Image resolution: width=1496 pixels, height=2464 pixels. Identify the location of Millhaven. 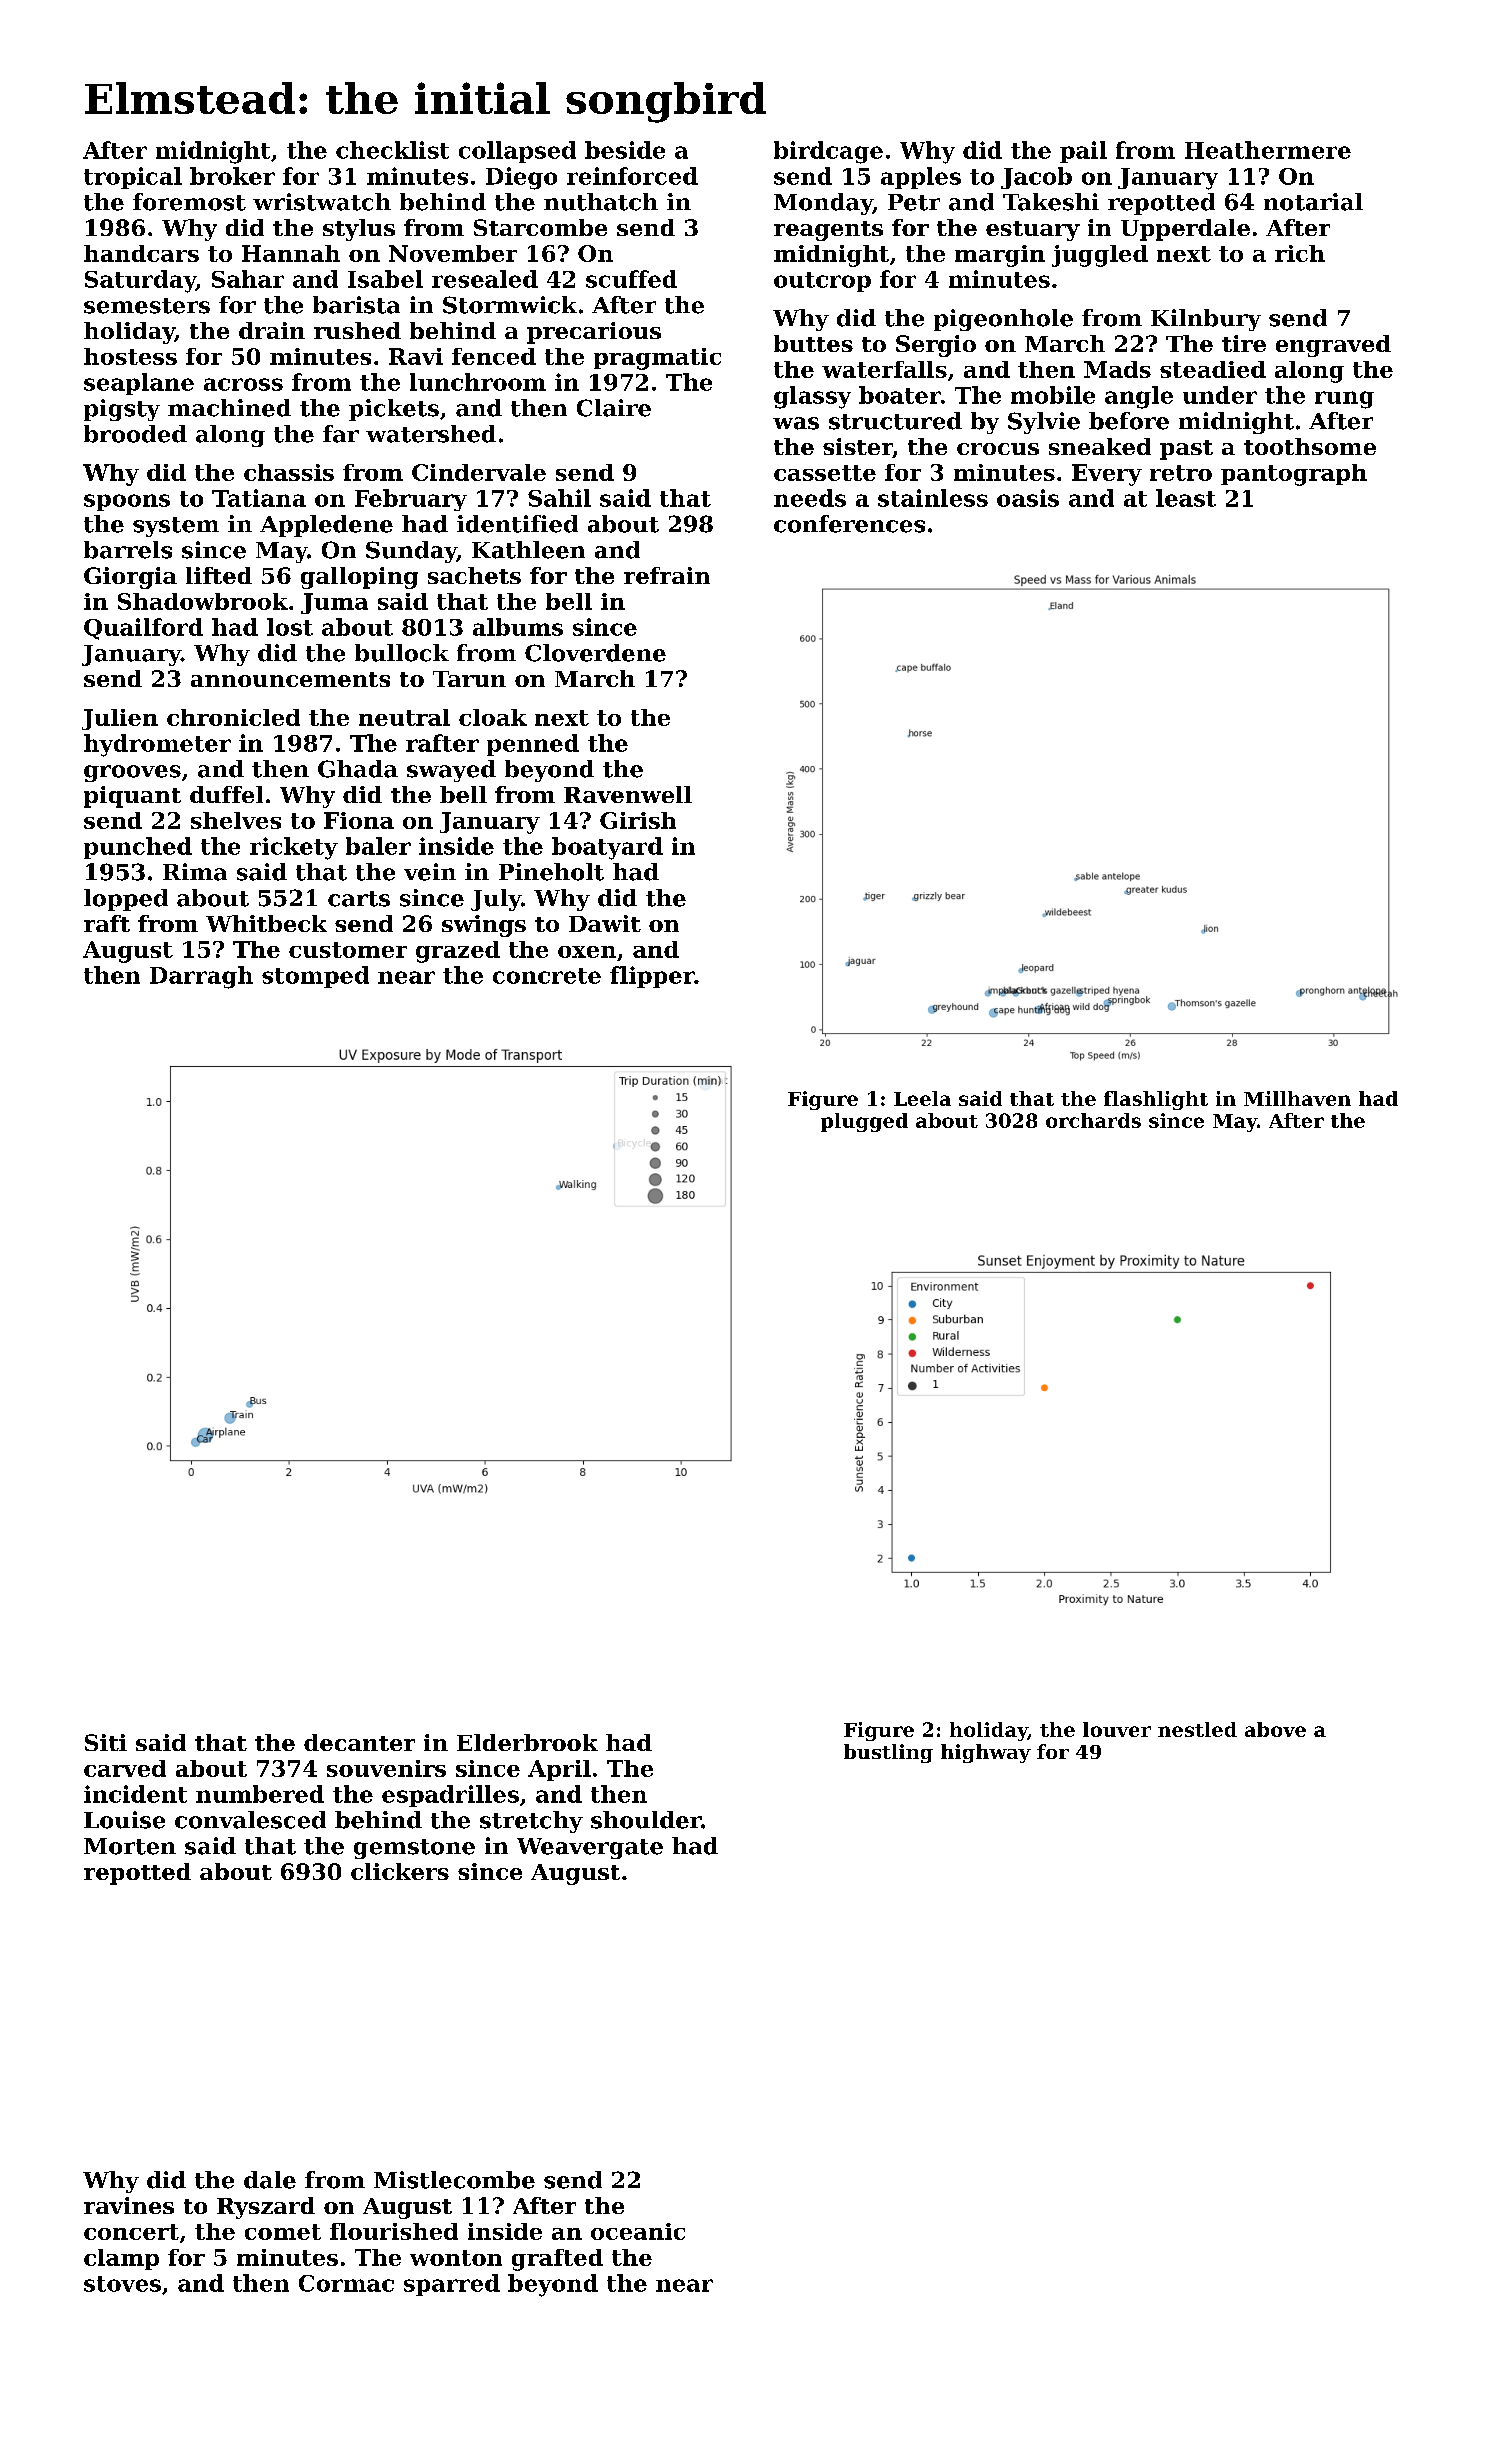
(1297, 1098).
